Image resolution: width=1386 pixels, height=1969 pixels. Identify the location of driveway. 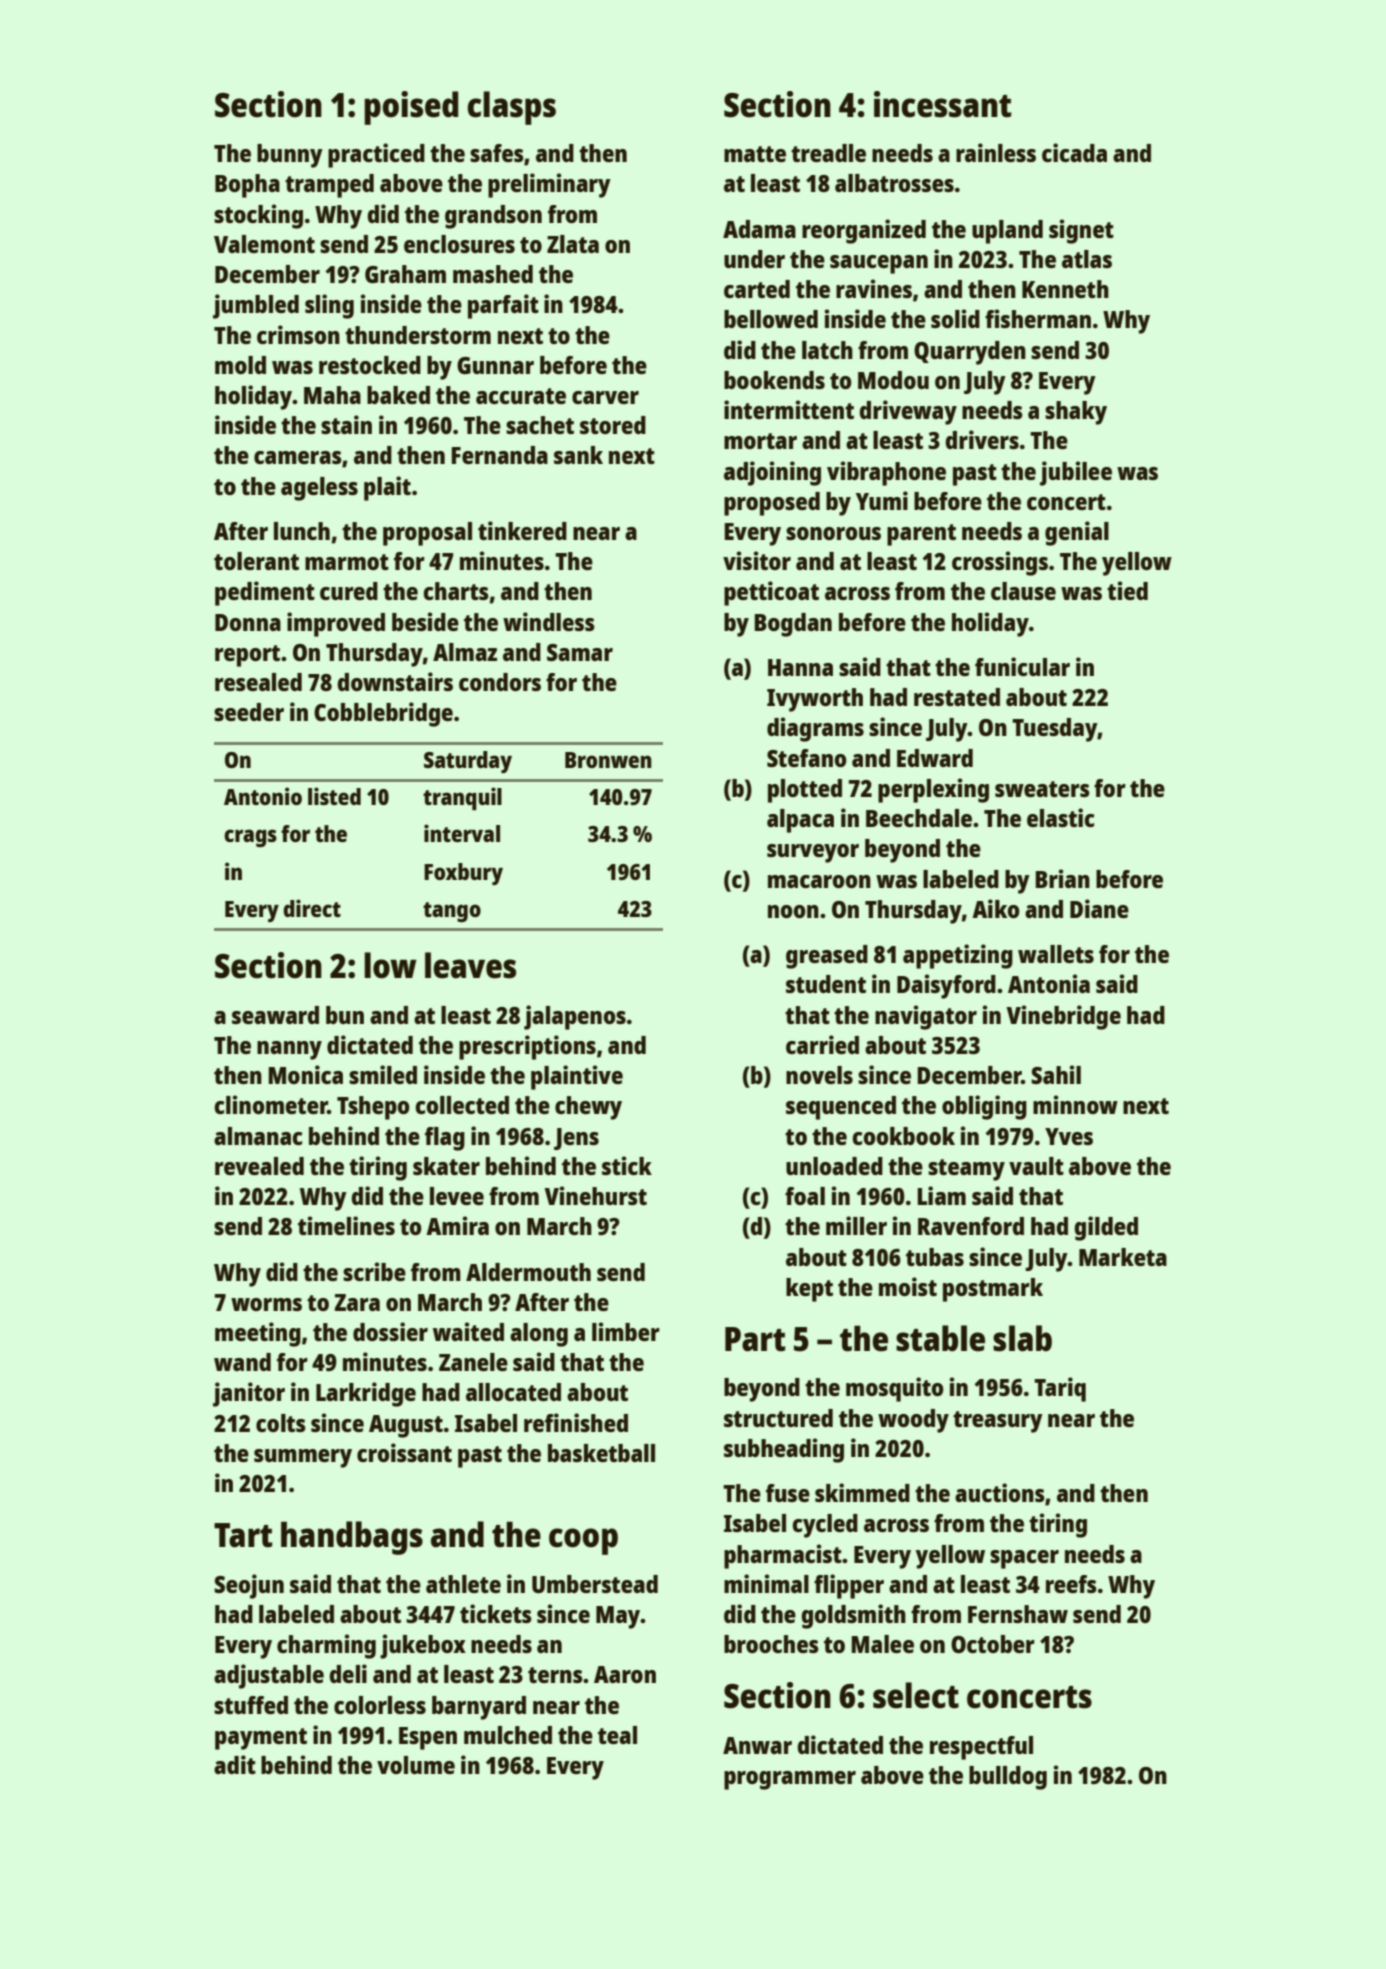
(908, 412).
